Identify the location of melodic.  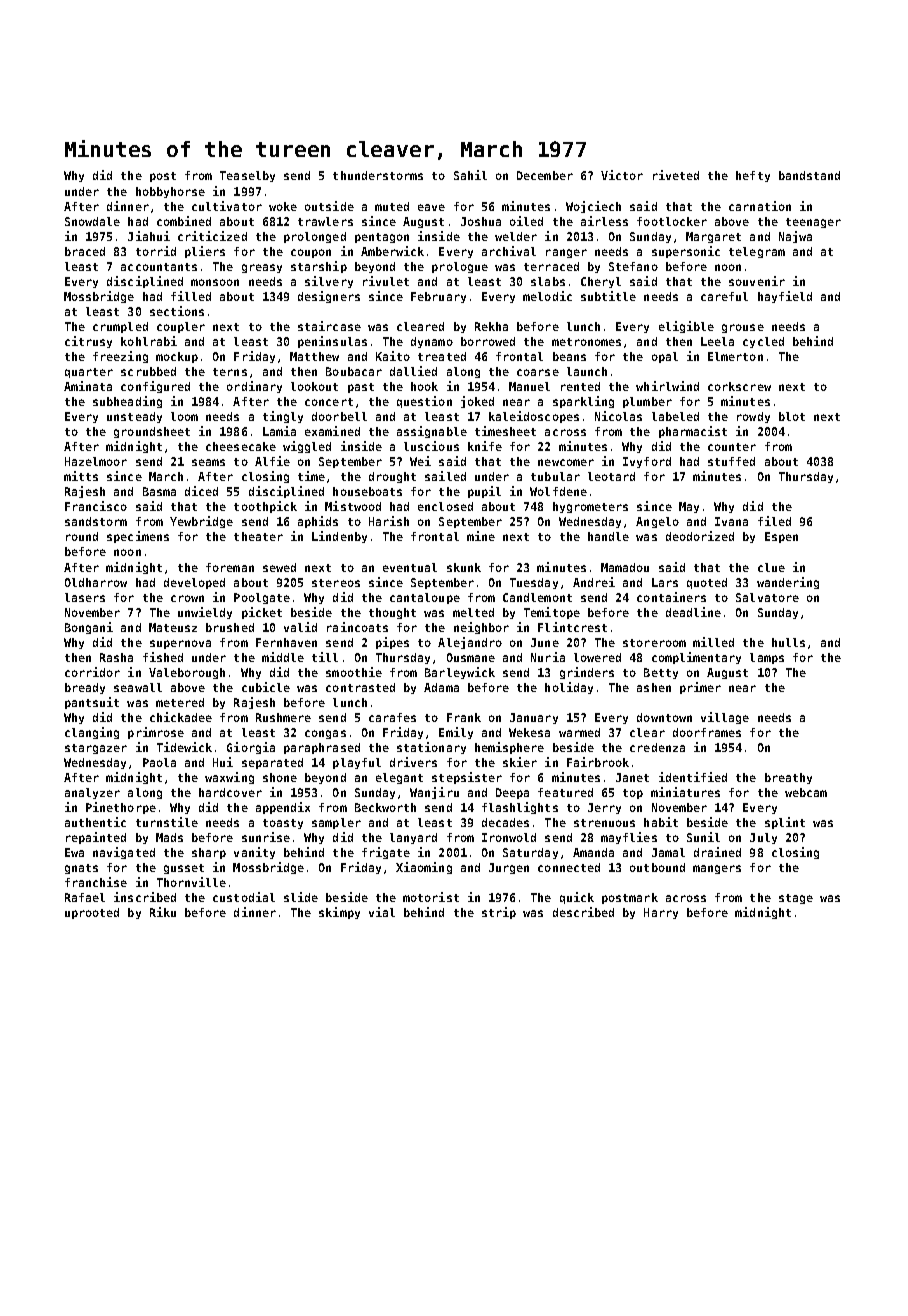
(547, 296).
